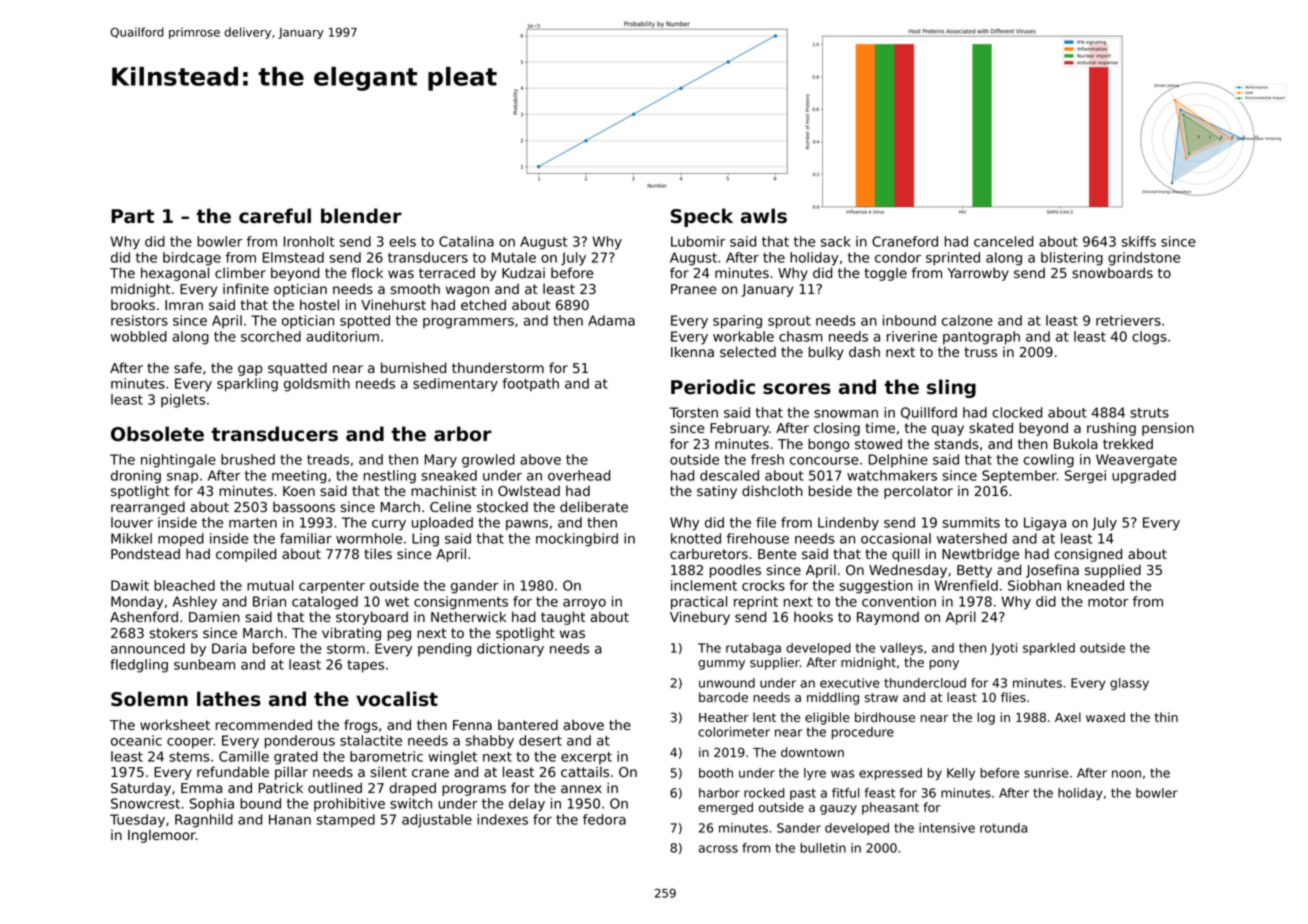 This page has height=924, width=1308. Describe the element at coordinates (1003, 241) in the page. I see `canceled` at that location.
